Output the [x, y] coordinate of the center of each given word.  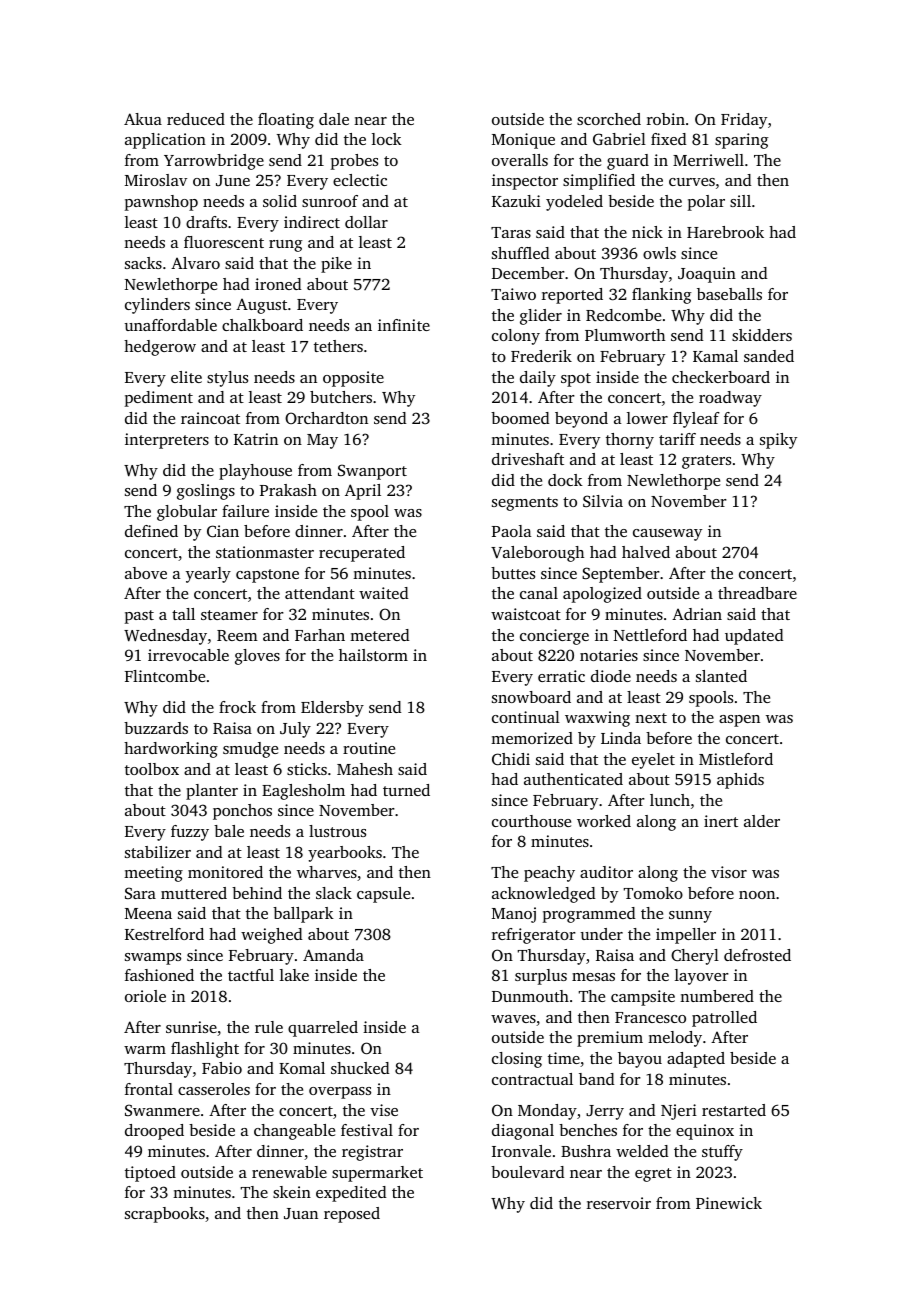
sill [740, 201]
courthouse [531, 821]
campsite [643, 998]
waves [513, 1019]
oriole [145, 996]
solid [280, 201]
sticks [307, 769]
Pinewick [729, 1203]
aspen [739, 721]
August [261, 306]
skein [292, 1192]
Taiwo [513, 294]
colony [516, 337]
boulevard [528, 1172]
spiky [778, 441]
